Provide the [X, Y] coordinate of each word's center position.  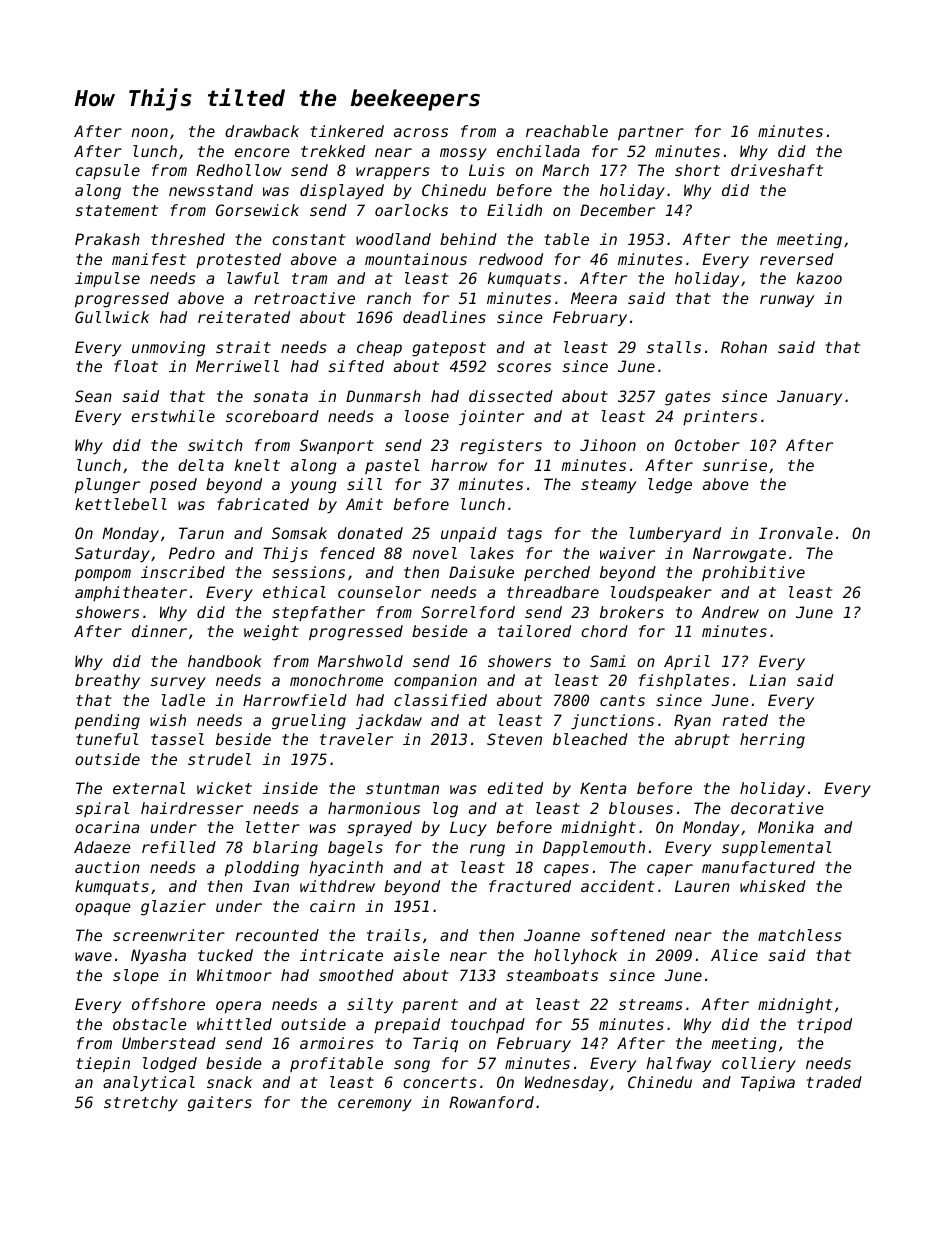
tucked [225, 955]
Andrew [730, 612]
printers [720, 417]
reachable [567, 131]
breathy [107, 681]
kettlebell [121, 504]
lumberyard [675, 534]
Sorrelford [468, 612]
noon [149, 132]
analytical [149, 1083]
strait [243, 347]
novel [434, 553]
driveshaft [777, 170]
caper [670, 870]
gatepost [449, 349]
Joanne [552, 935]
